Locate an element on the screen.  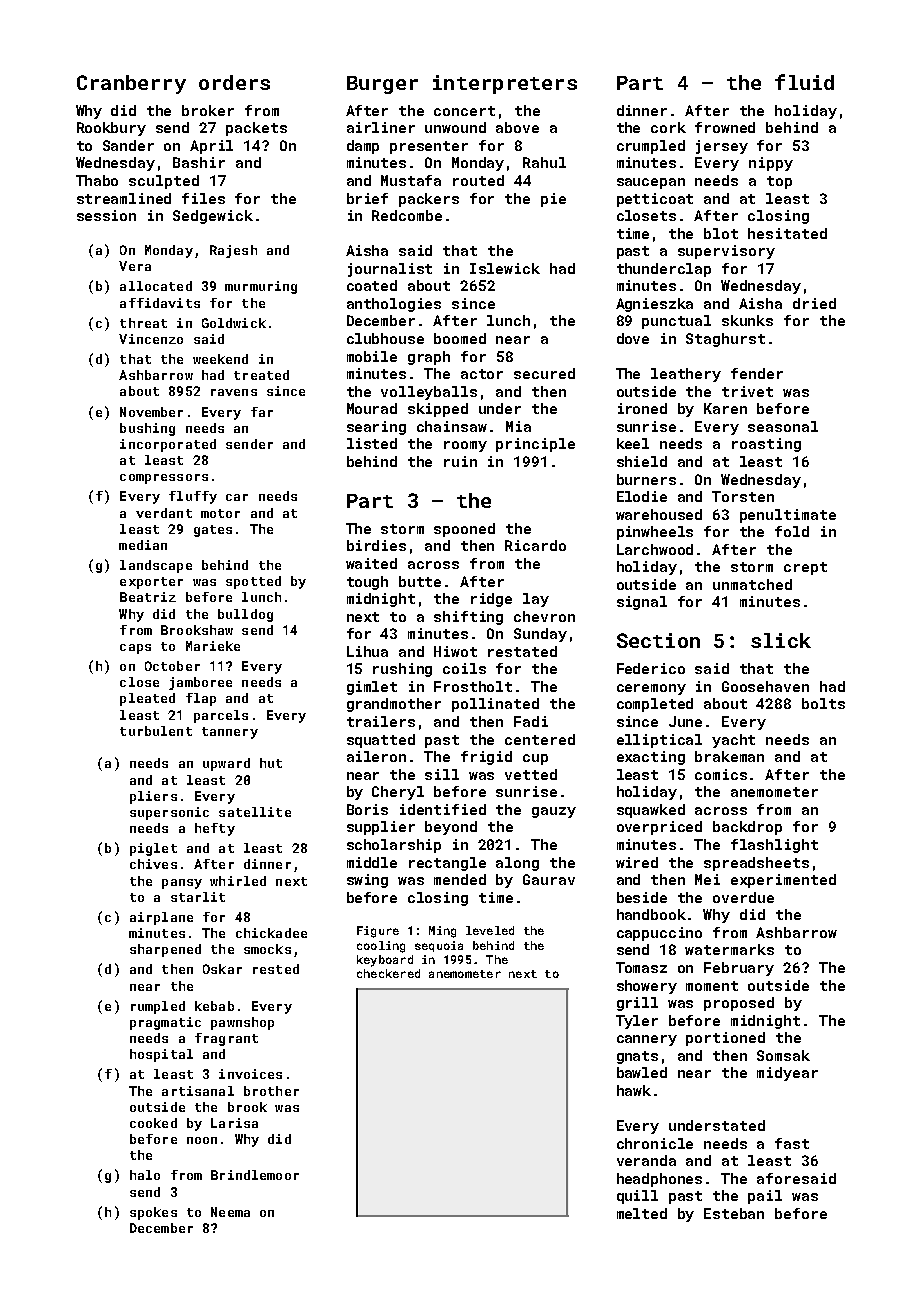
cork is located at coordinates (668, 127).
